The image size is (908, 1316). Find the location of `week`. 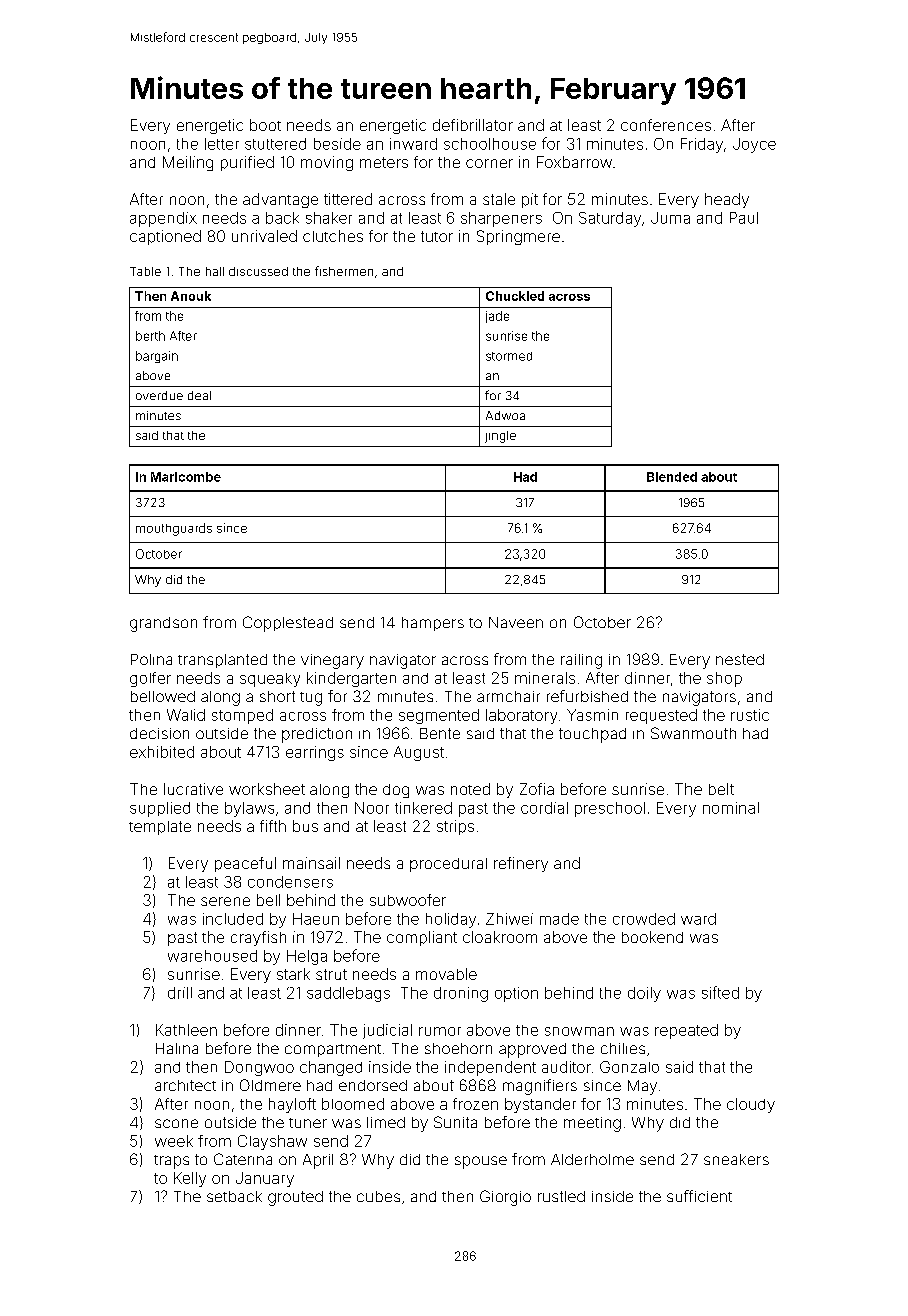

week is located at coordinates (174, 1141).
